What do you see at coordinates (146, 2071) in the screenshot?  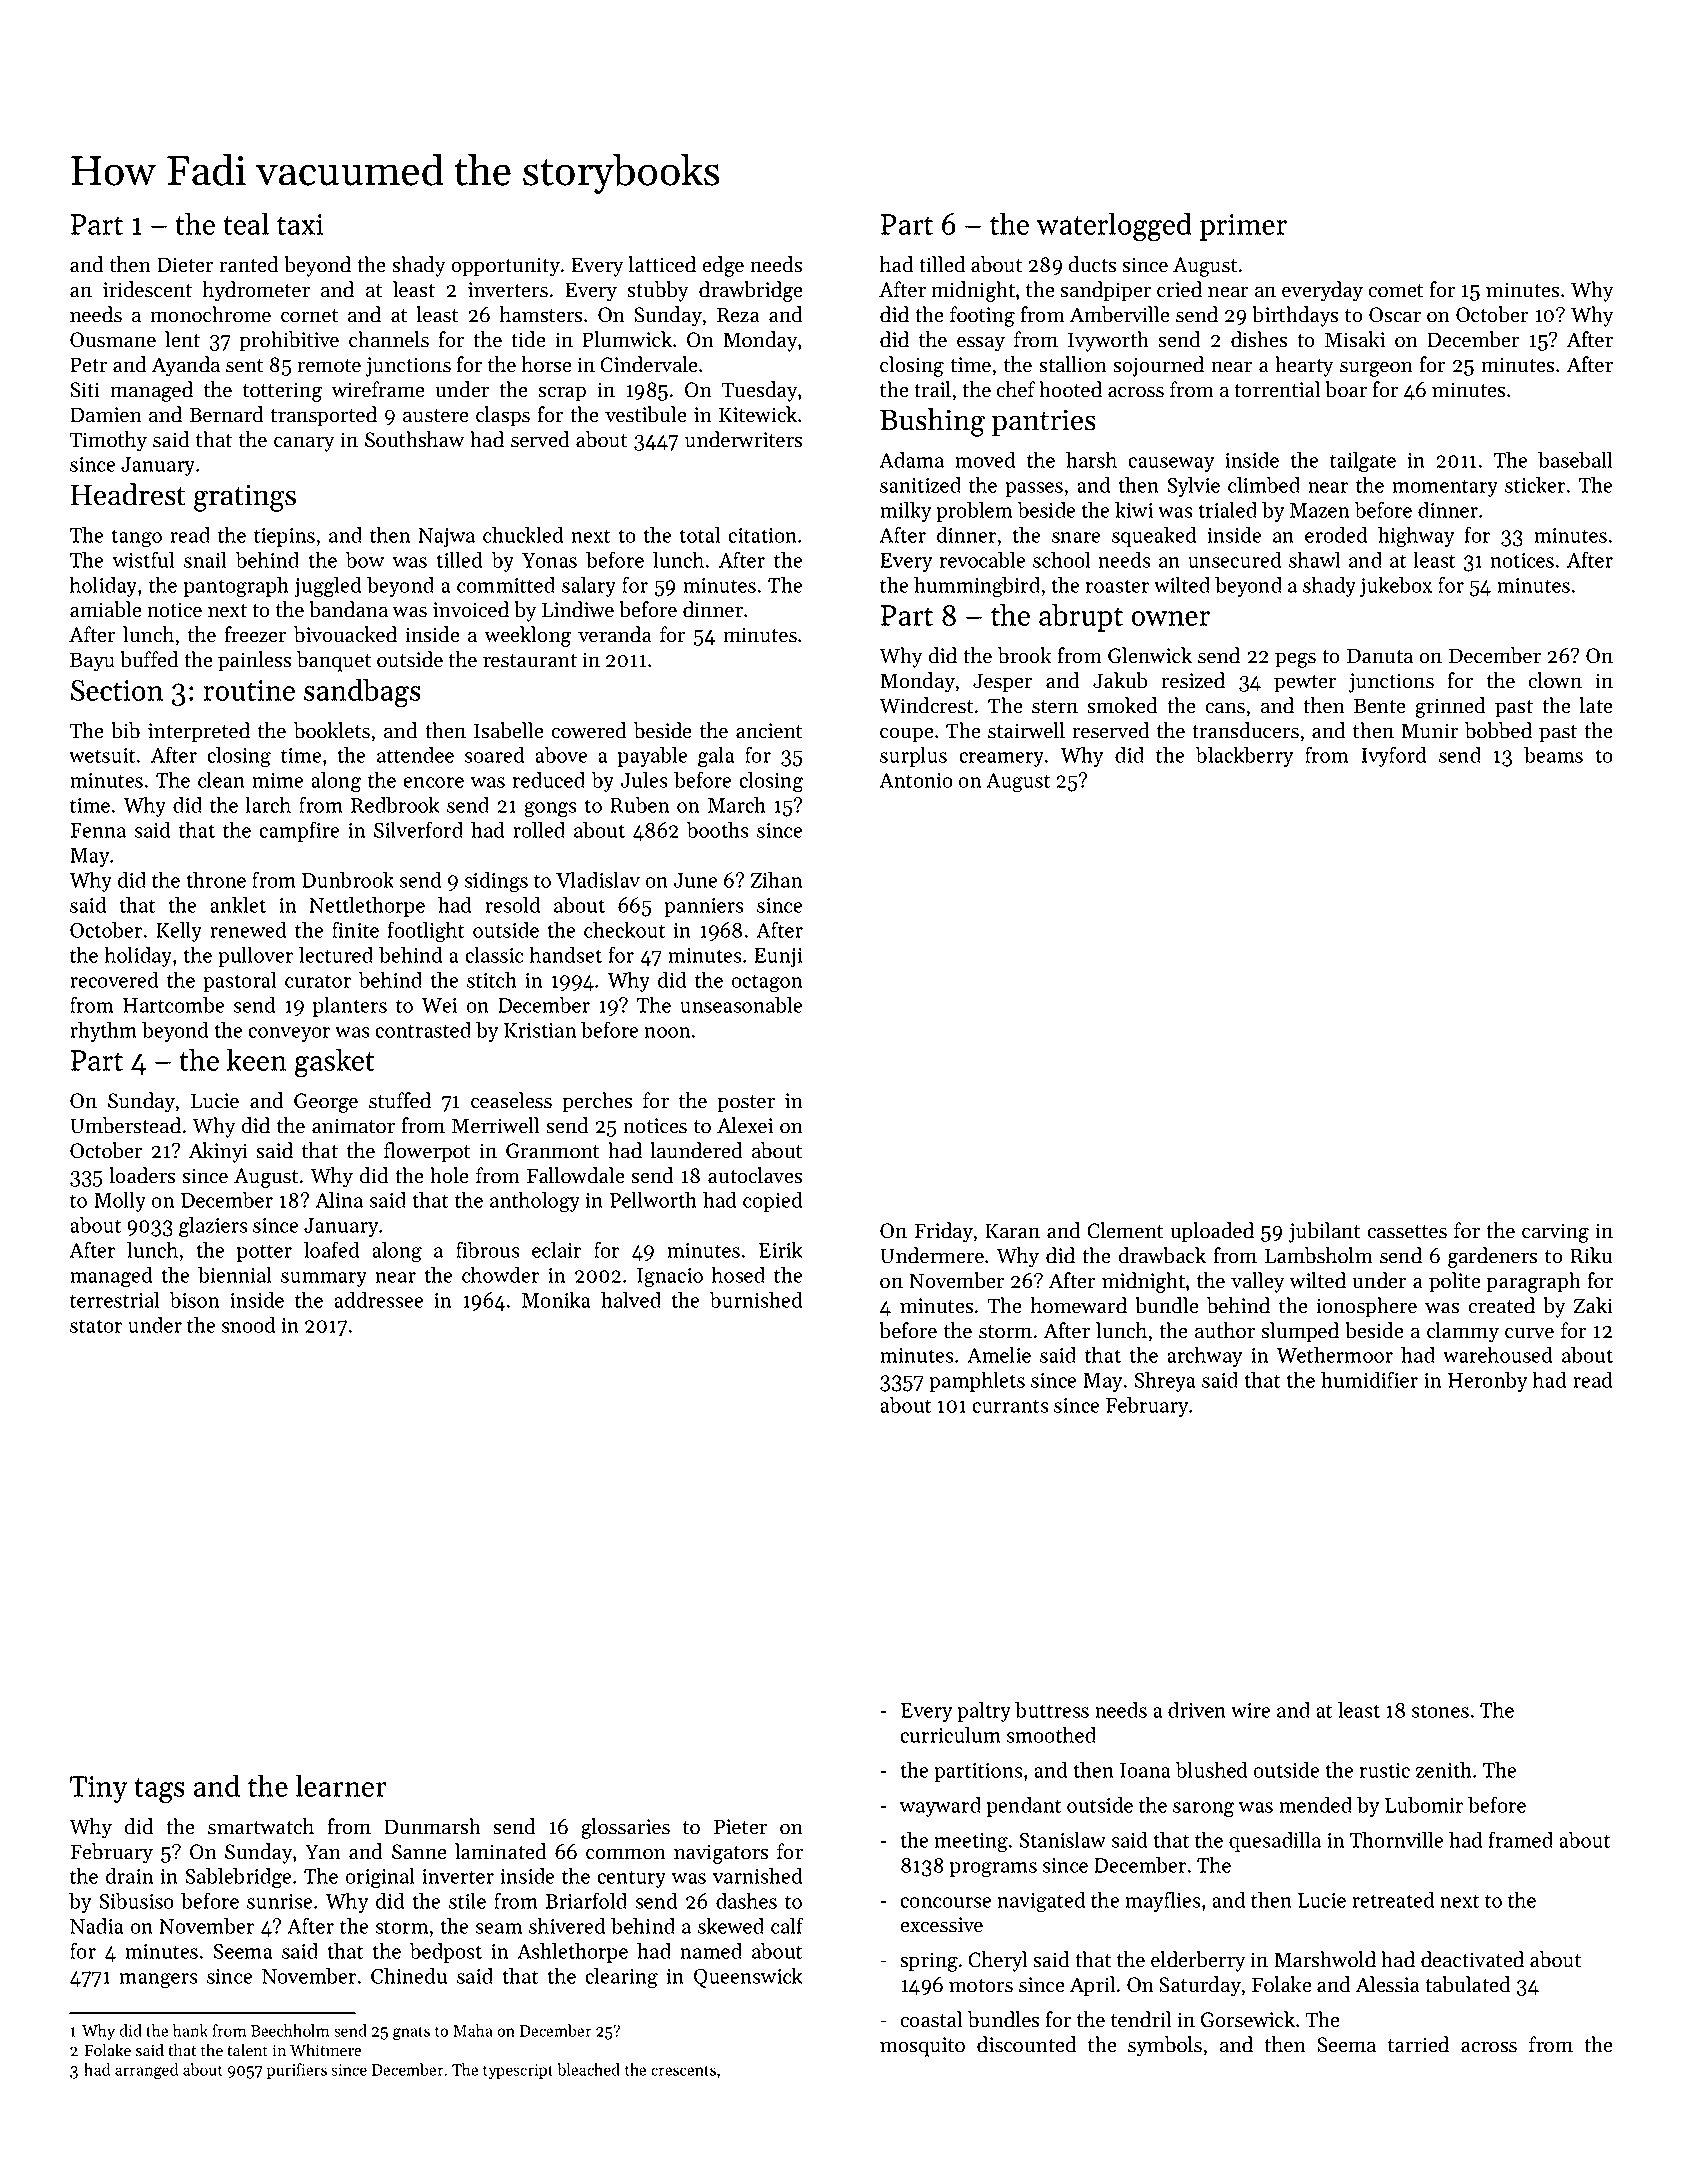 I see `arranged` at bounding box center [146, 2071].
